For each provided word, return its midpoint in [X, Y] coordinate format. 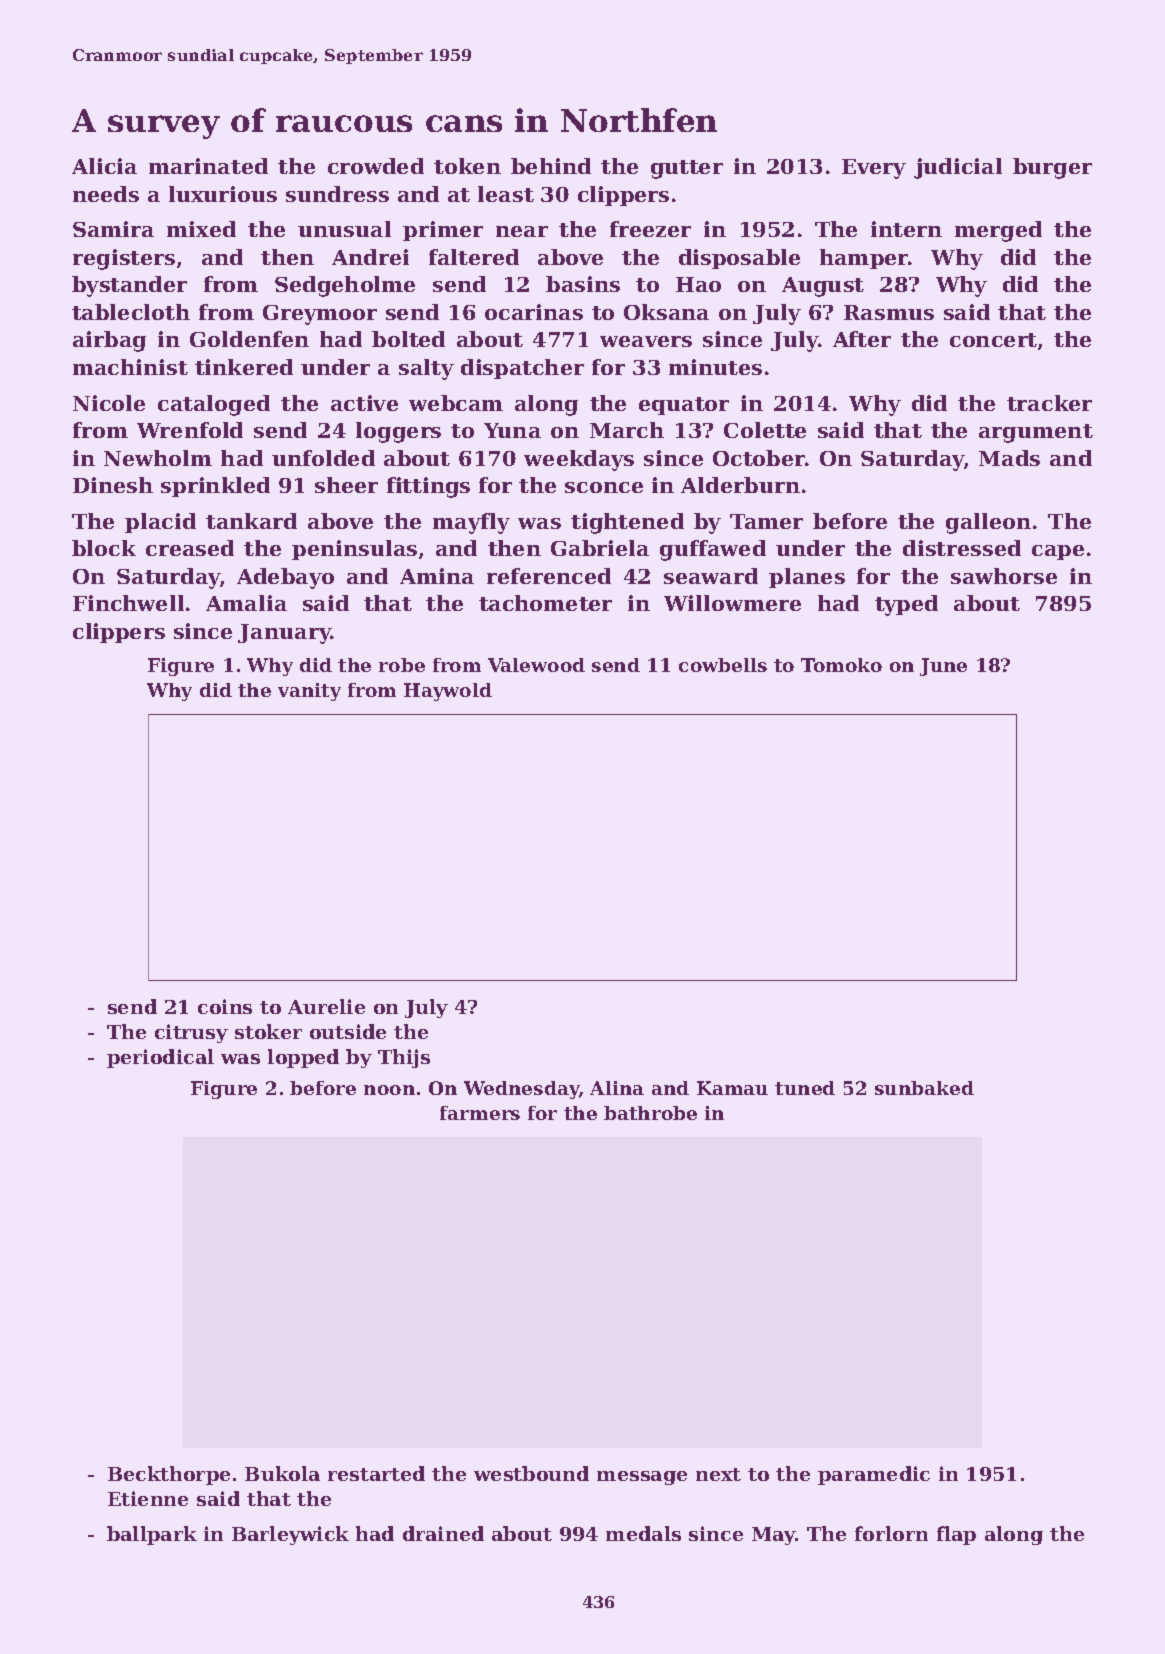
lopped [303, 1058]
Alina [617, 1088]
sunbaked [924, 1088]
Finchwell [128, 603]
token [467, 166]
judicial [958, 168]
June [943, 667]
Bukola [282, 1473]
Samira [113, 229]
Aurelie [326, 1006]
